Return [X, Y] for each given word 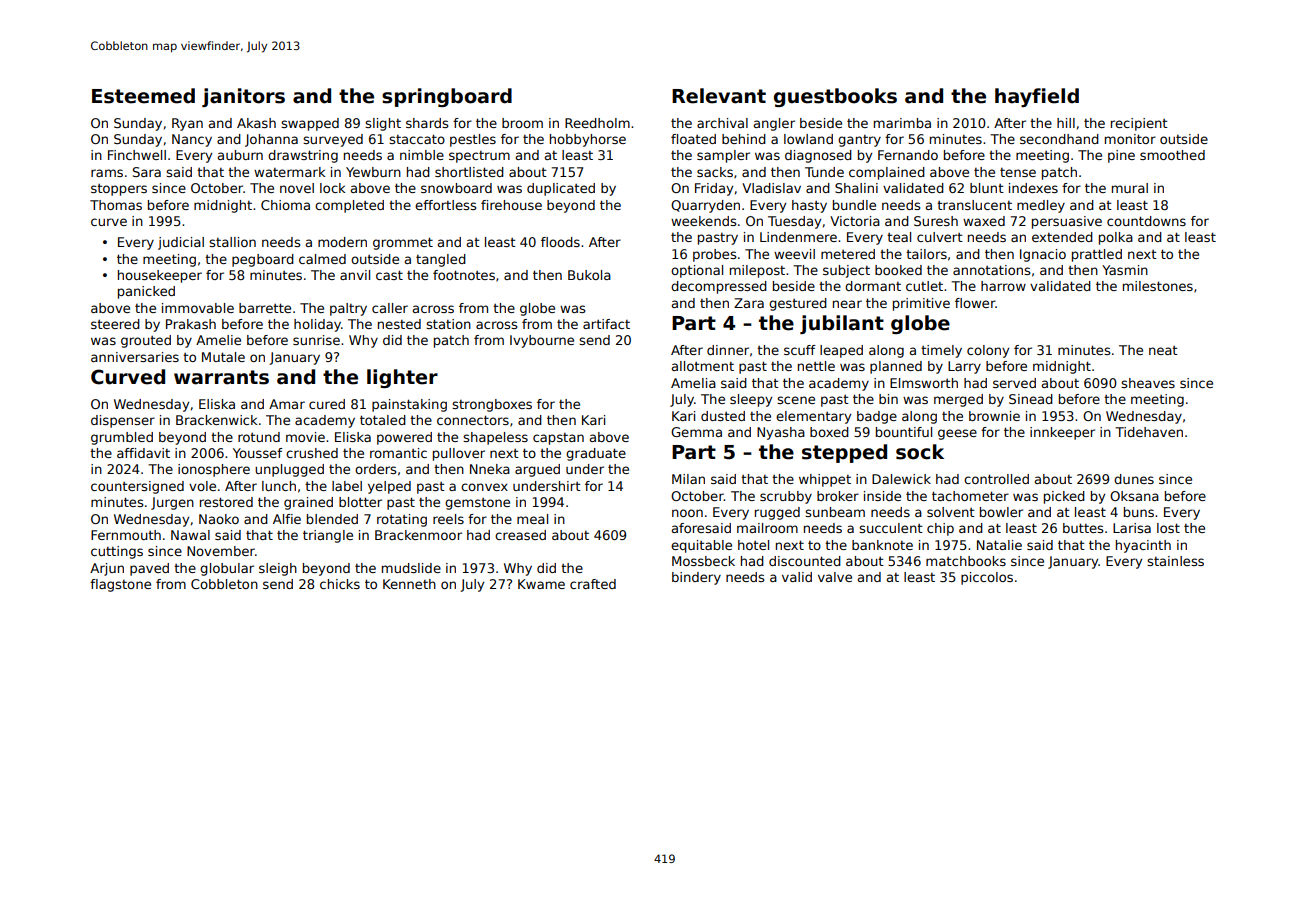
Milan [688, 479]
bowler [1001, 512]
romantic [398, 453]
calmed [322, 259]
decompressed [719, 287]
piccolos [987, 578]
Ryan [187, 124]
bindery [696, 578]
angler [774, 124]
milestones [1158, 286]
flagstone [120, 585]
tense [1018, 172]
